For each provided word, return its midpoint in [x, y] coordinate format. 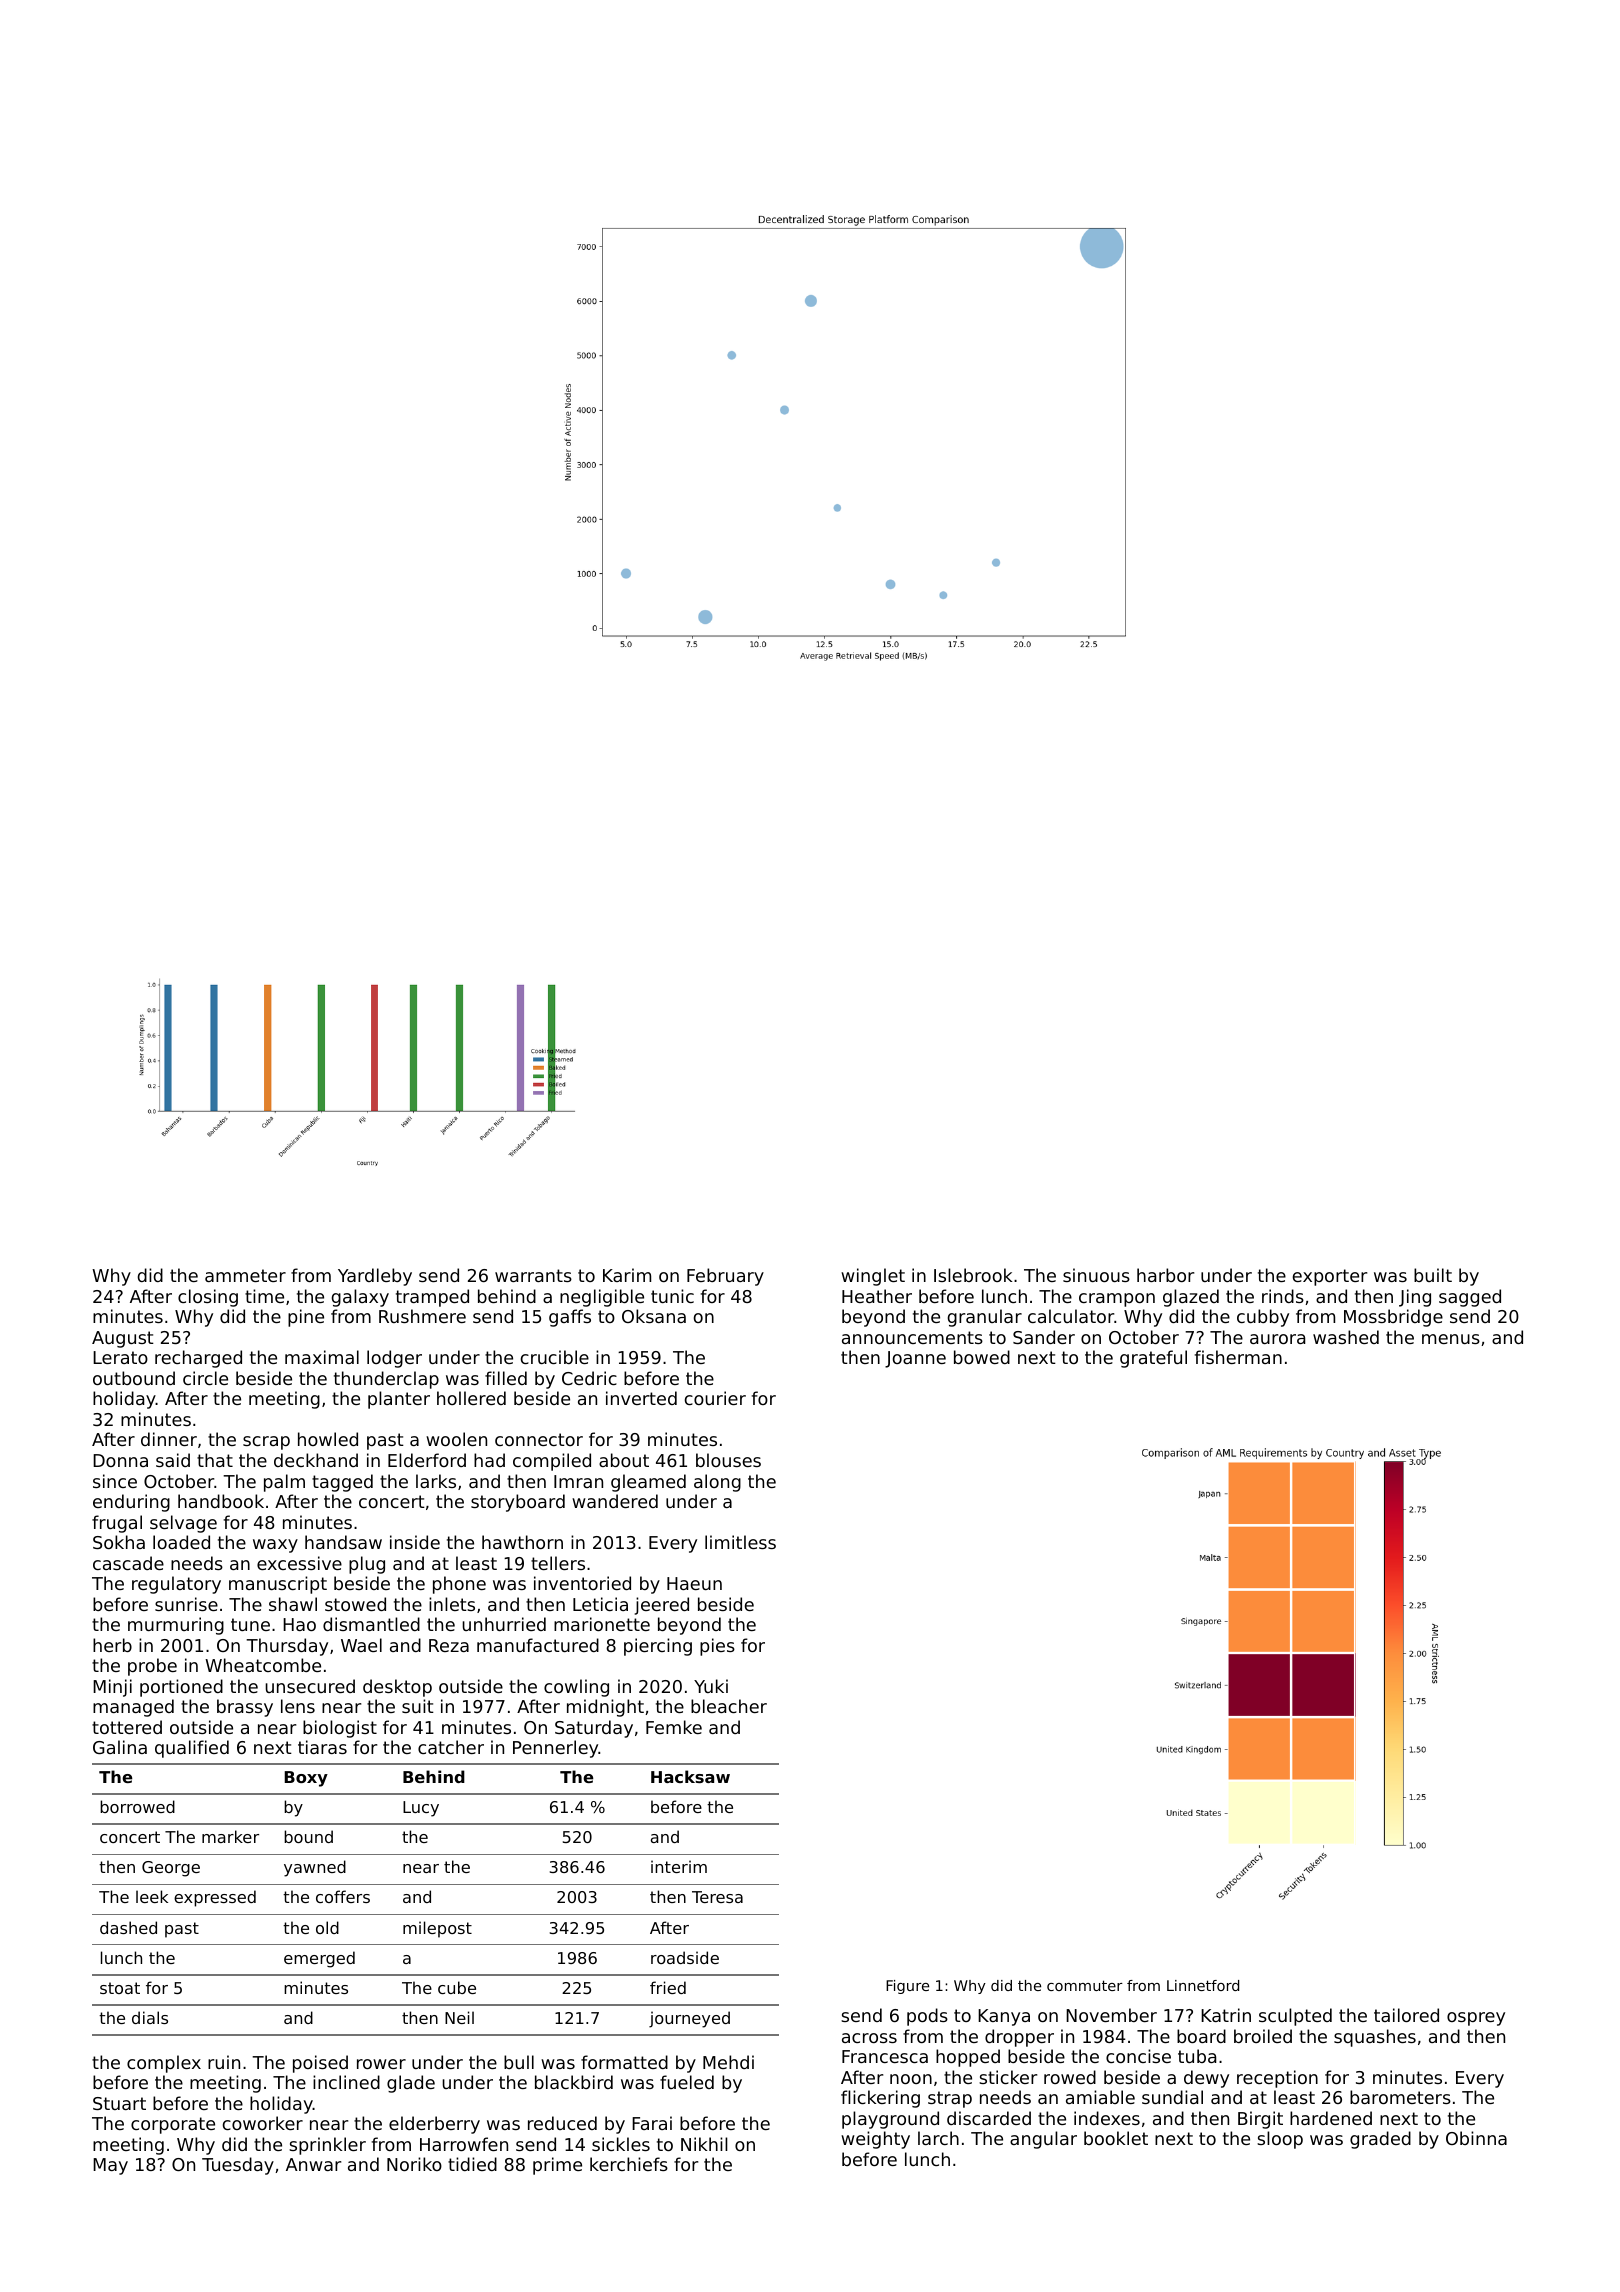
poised [320, 2064]
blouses [728, 1460]
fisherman [1238, 1357]
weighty [875, 2140]
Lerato [120, 1357]
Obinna [1476, 2138]
